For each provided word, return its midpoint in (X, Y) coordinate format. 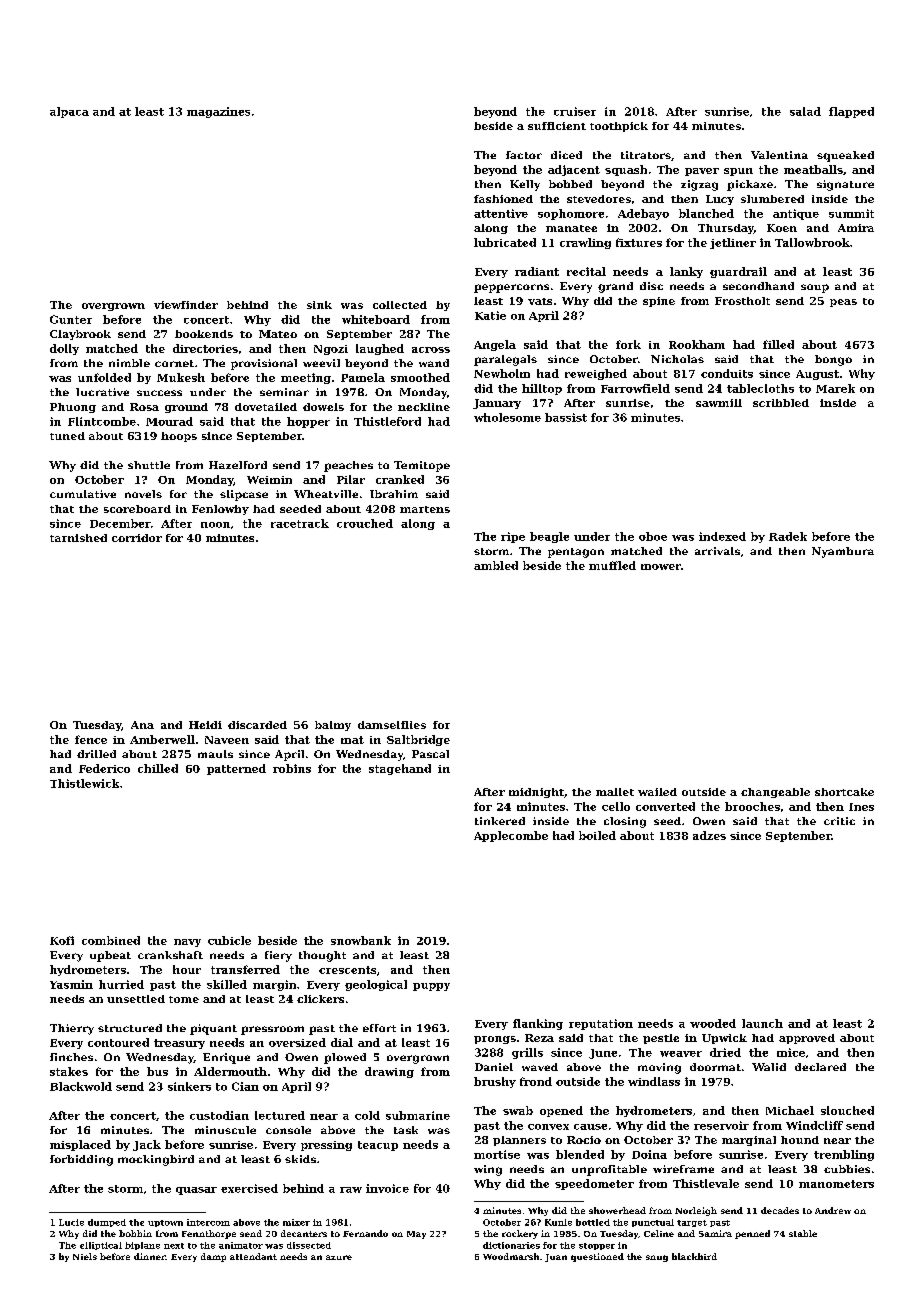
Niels (85, 1256)
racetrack (300, 523)
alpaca (69, 112)
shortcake (844, 792)
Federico (104, 768)
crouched (365, 523)
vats (540, 301)
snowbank (361, 940)
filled (778, 344)
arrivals (717, 551)
